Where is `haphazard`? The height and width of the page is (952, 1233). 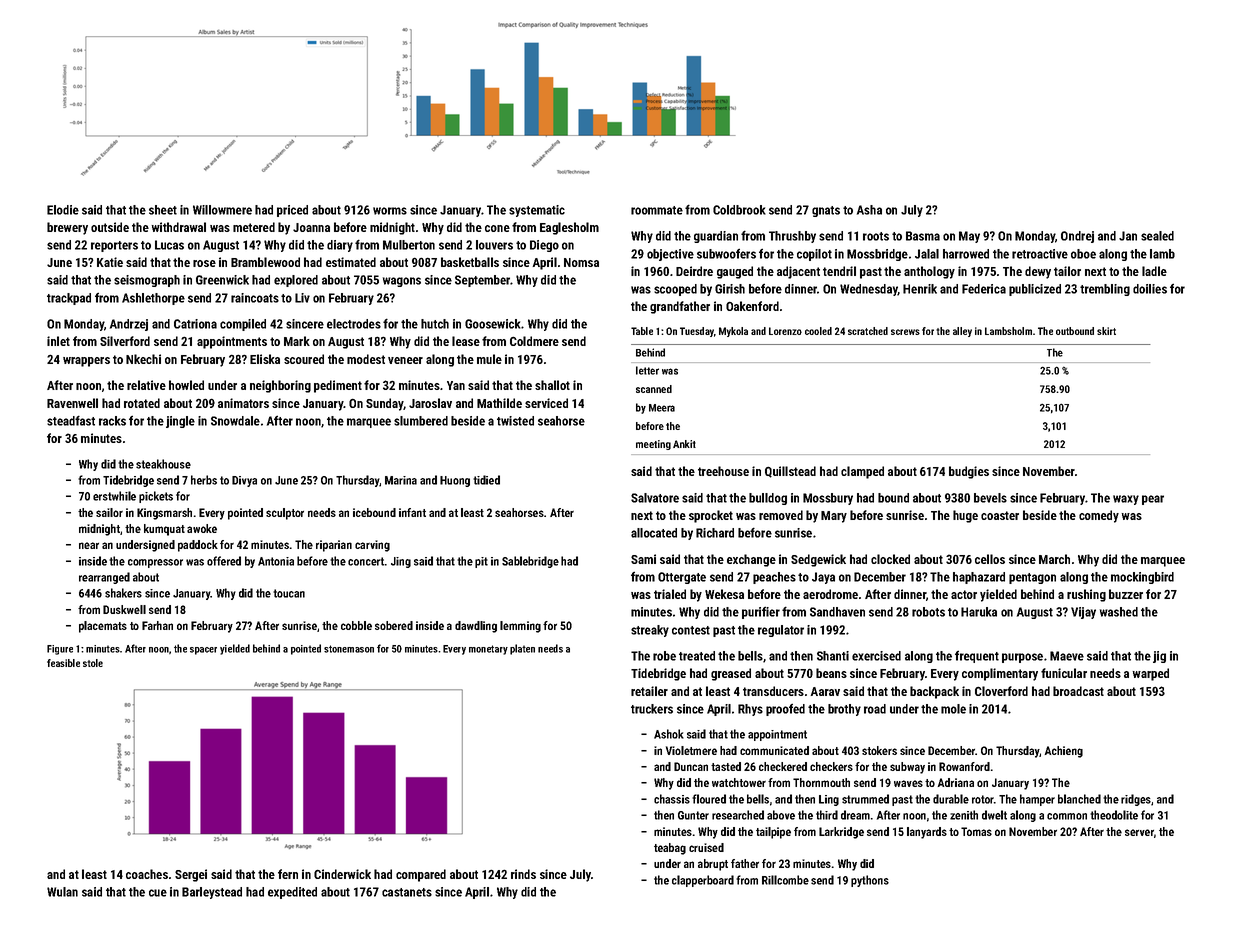 haphazard is located at coordinates (979, 578).
